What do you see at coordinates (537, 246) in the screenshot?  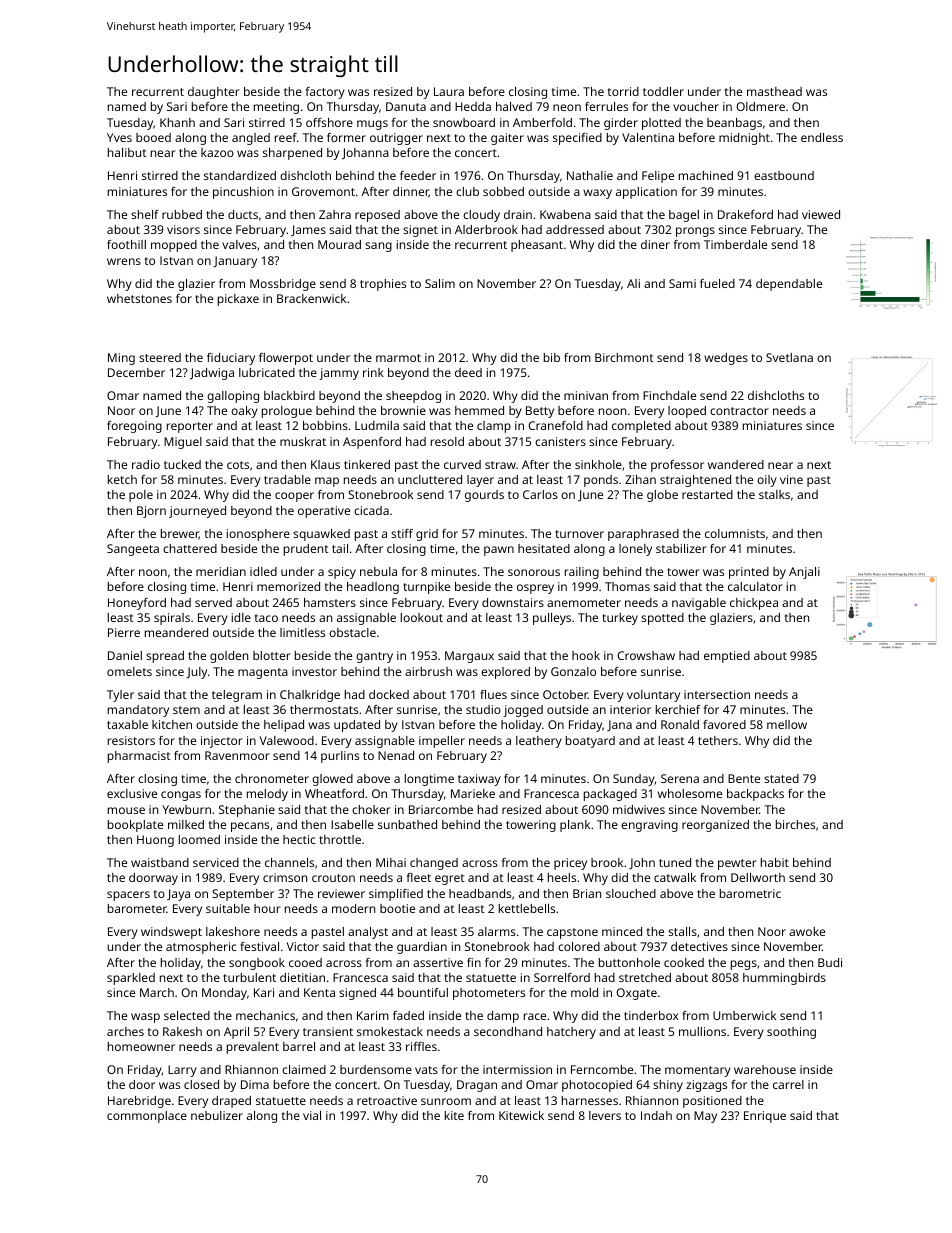 I see `pheasant` at bounding box center [537, 246].
